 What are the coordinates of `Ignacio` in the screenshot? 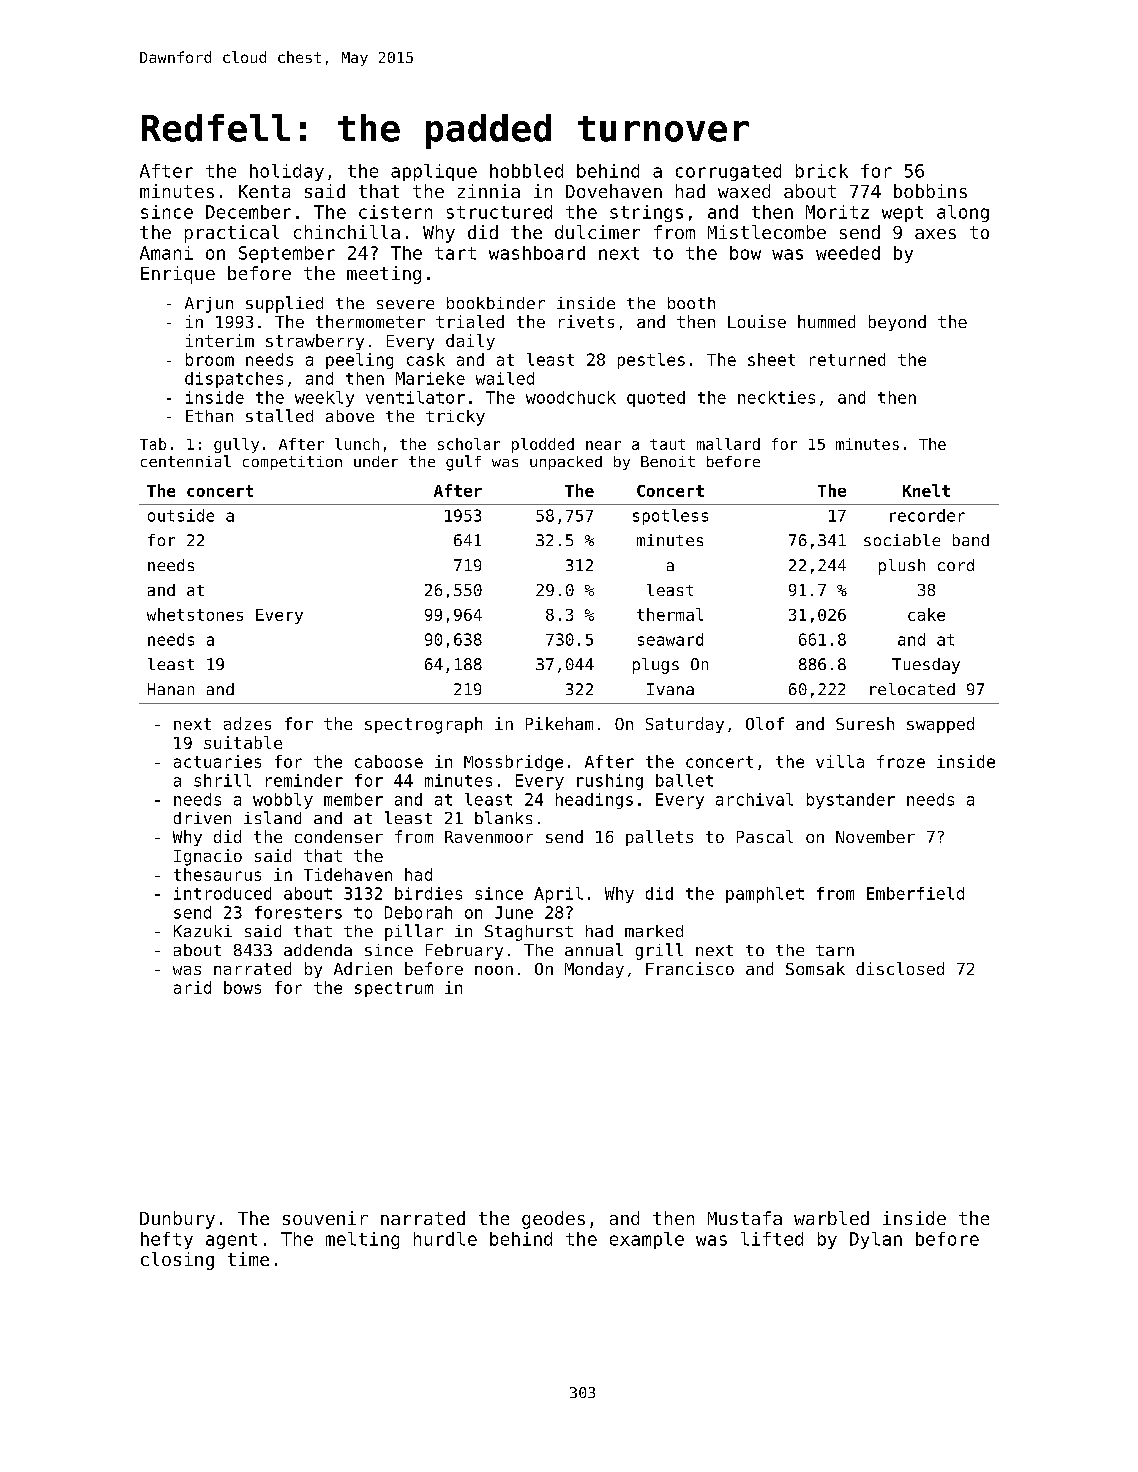 It's located at (208, 857).
